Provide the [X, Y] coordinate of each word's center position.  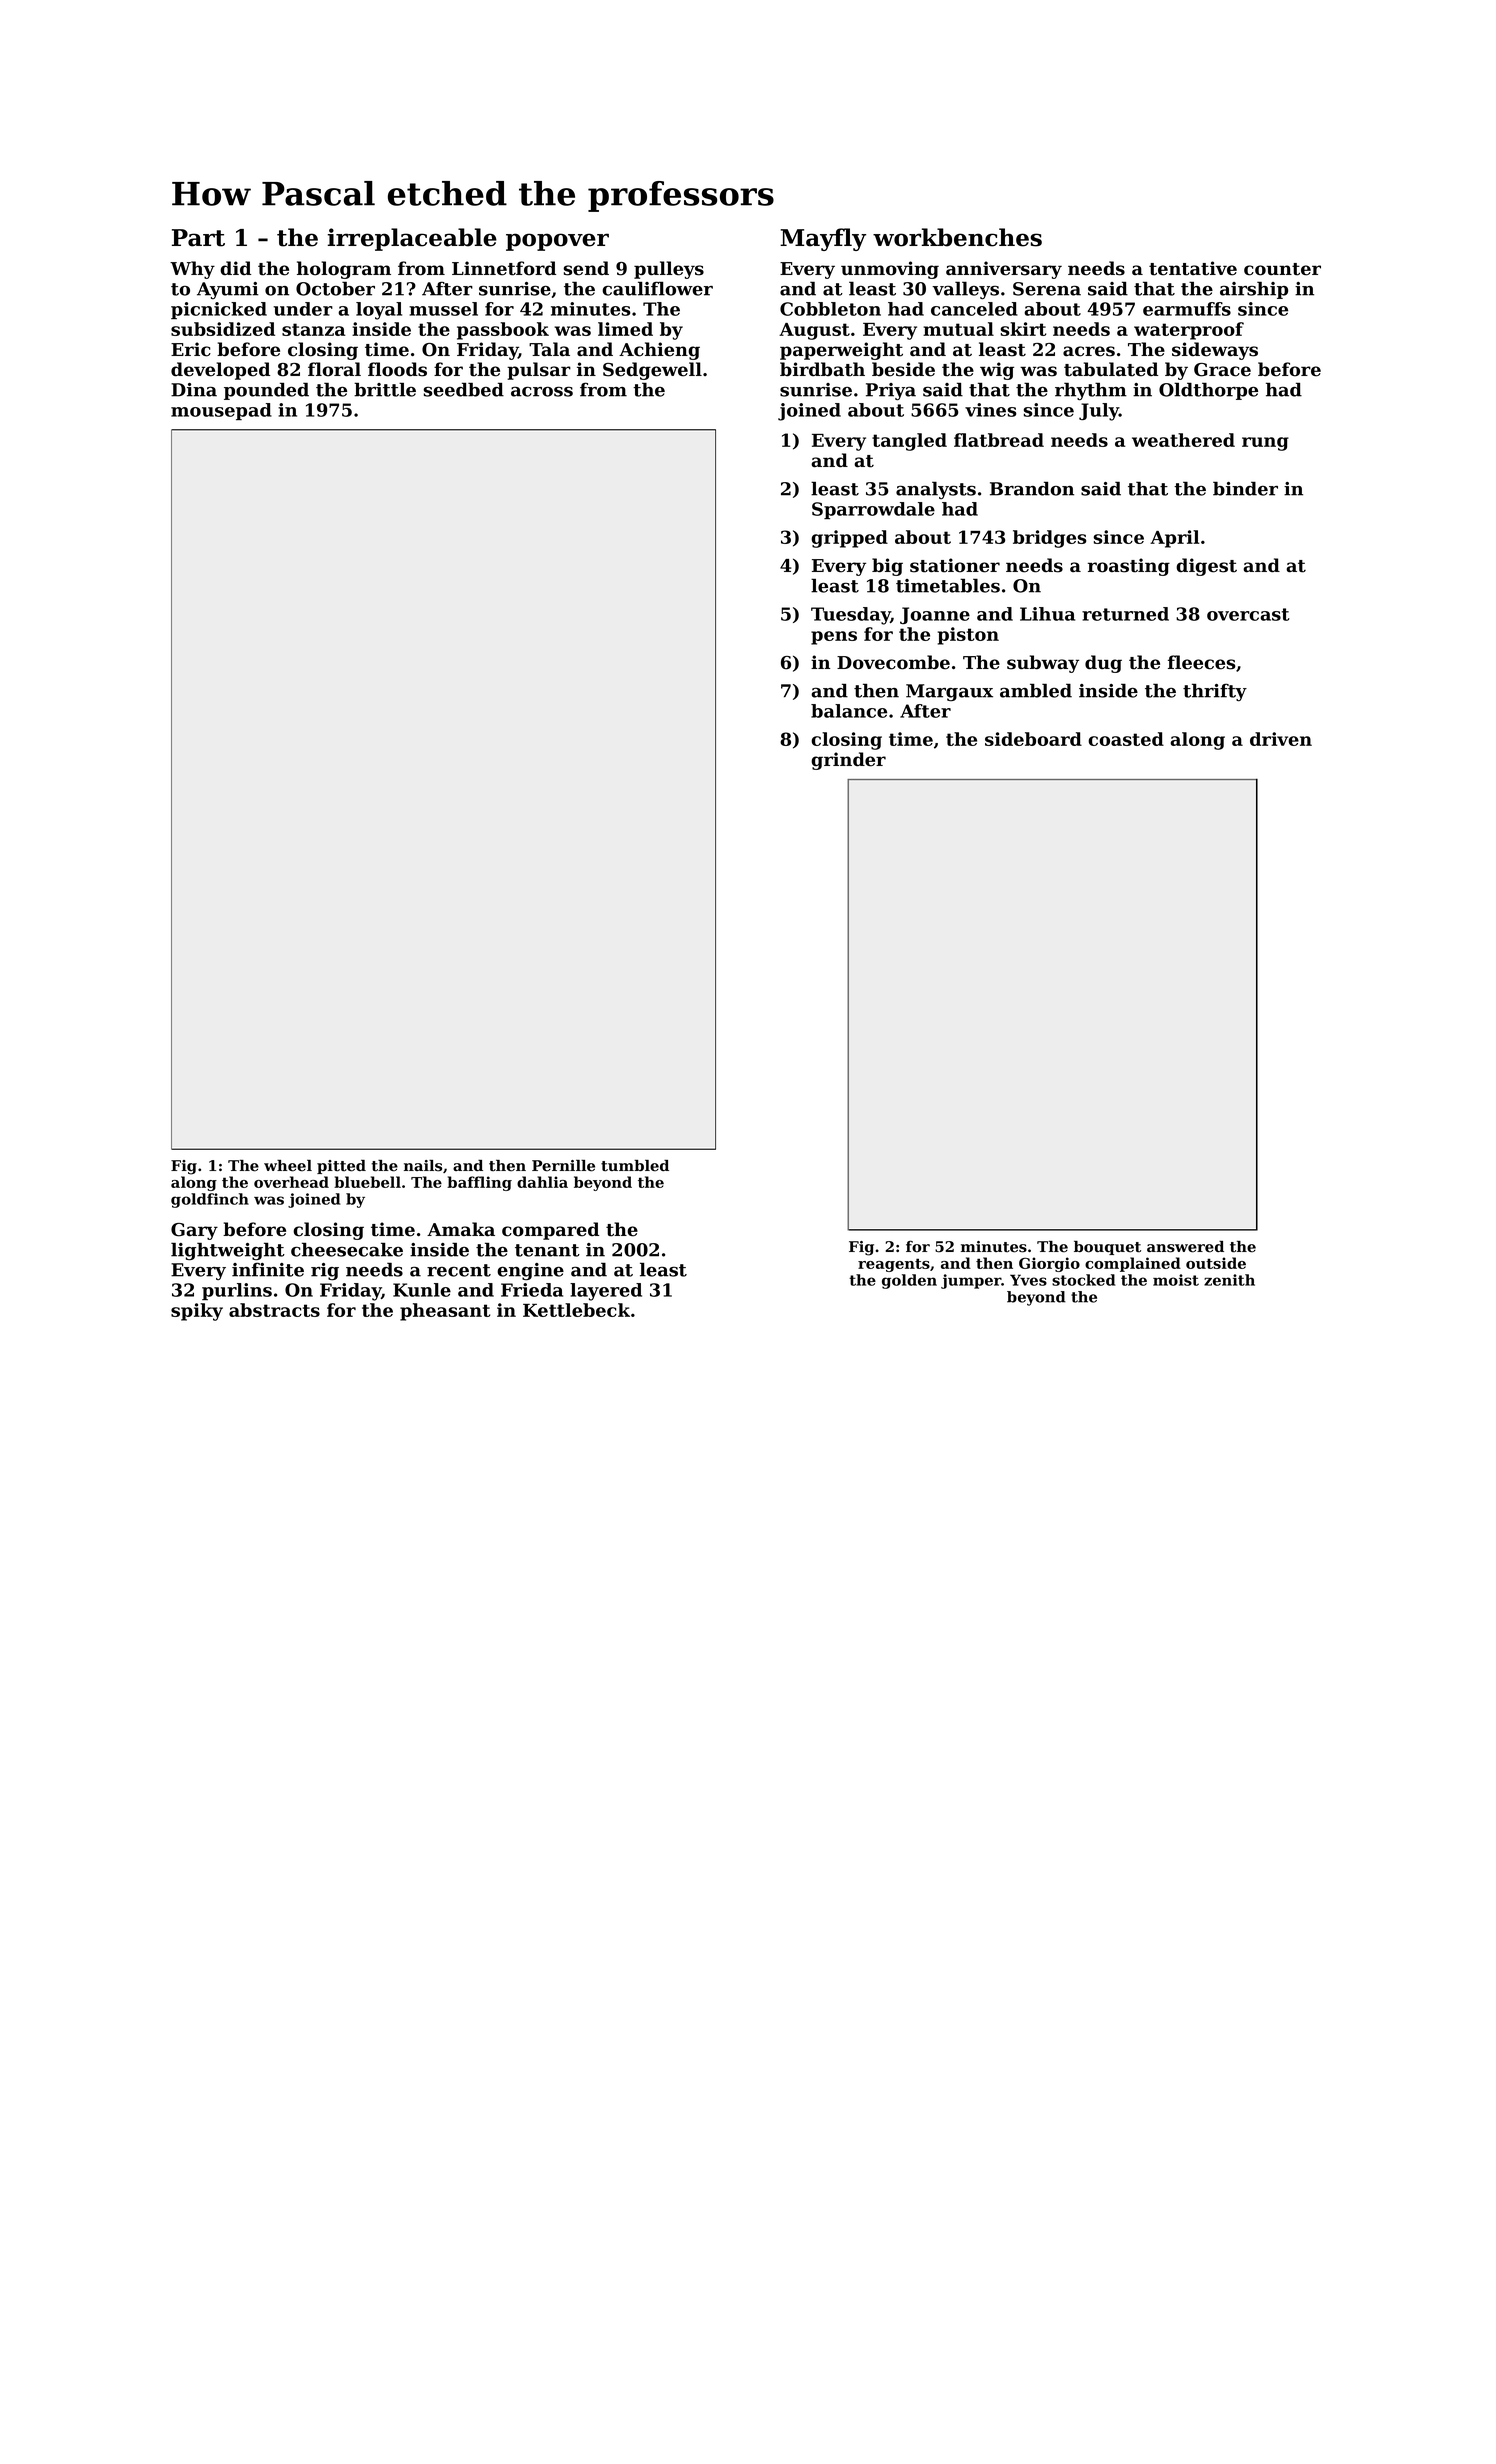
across [542, 391]
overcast [1248, 614]
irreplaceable [412, 239]
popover [557, 242]
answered [1185, 1247]
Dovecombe [893, 662]
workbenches [957, 237]
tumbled [635, 1165]
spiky [197, 1312]
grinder [848, 761]
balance [849, 711]
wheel [288, 1166]
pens [834, 638]
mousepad [221, 411]
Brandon [1032, 488]
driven [1281, 739]
